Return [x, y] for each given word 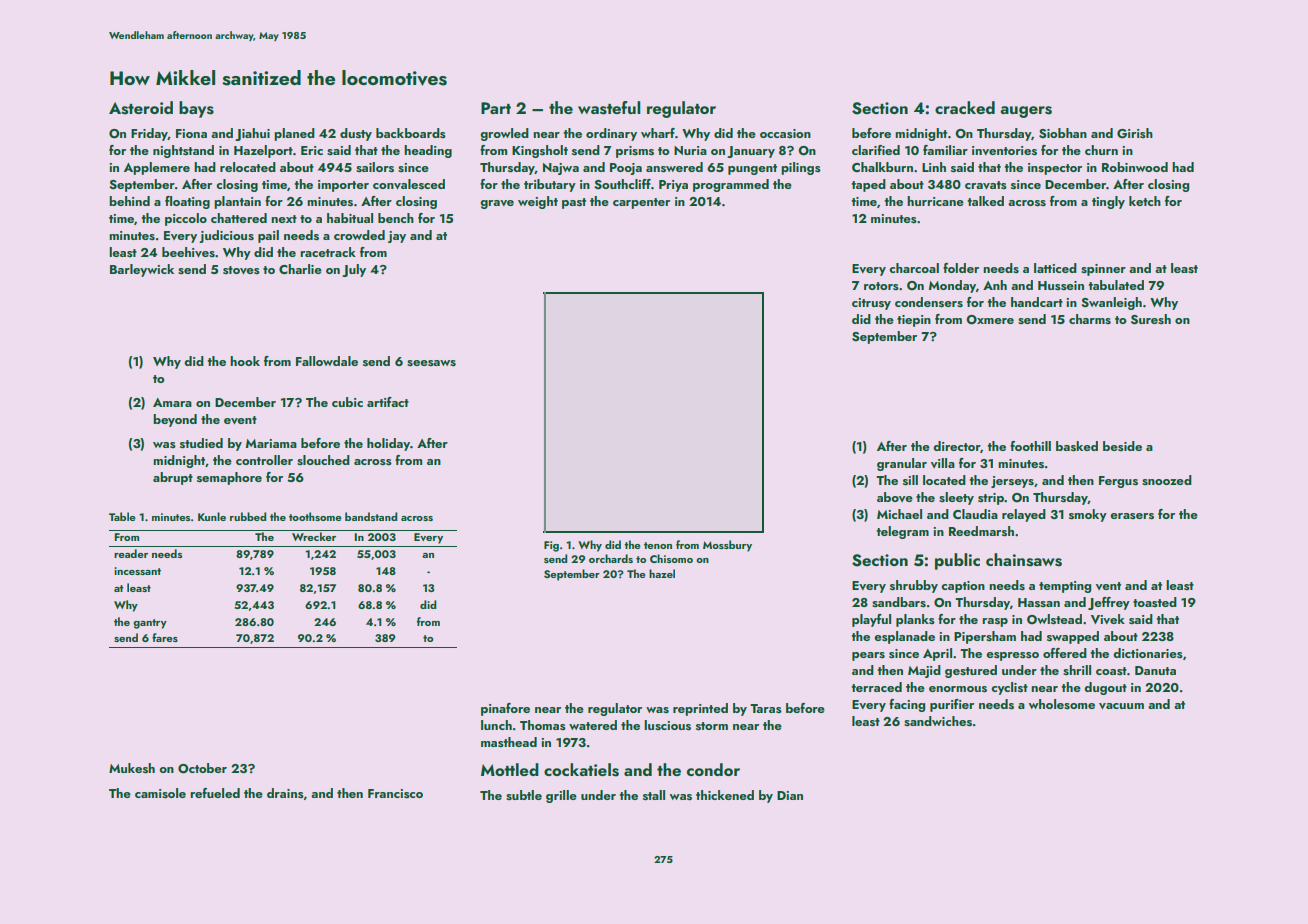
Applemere [157, 168]
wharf [658, 133]
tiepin [914, 321]
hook [245, 361]
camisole [160, 793]
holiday [388, 444]
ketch [1145, 201]
